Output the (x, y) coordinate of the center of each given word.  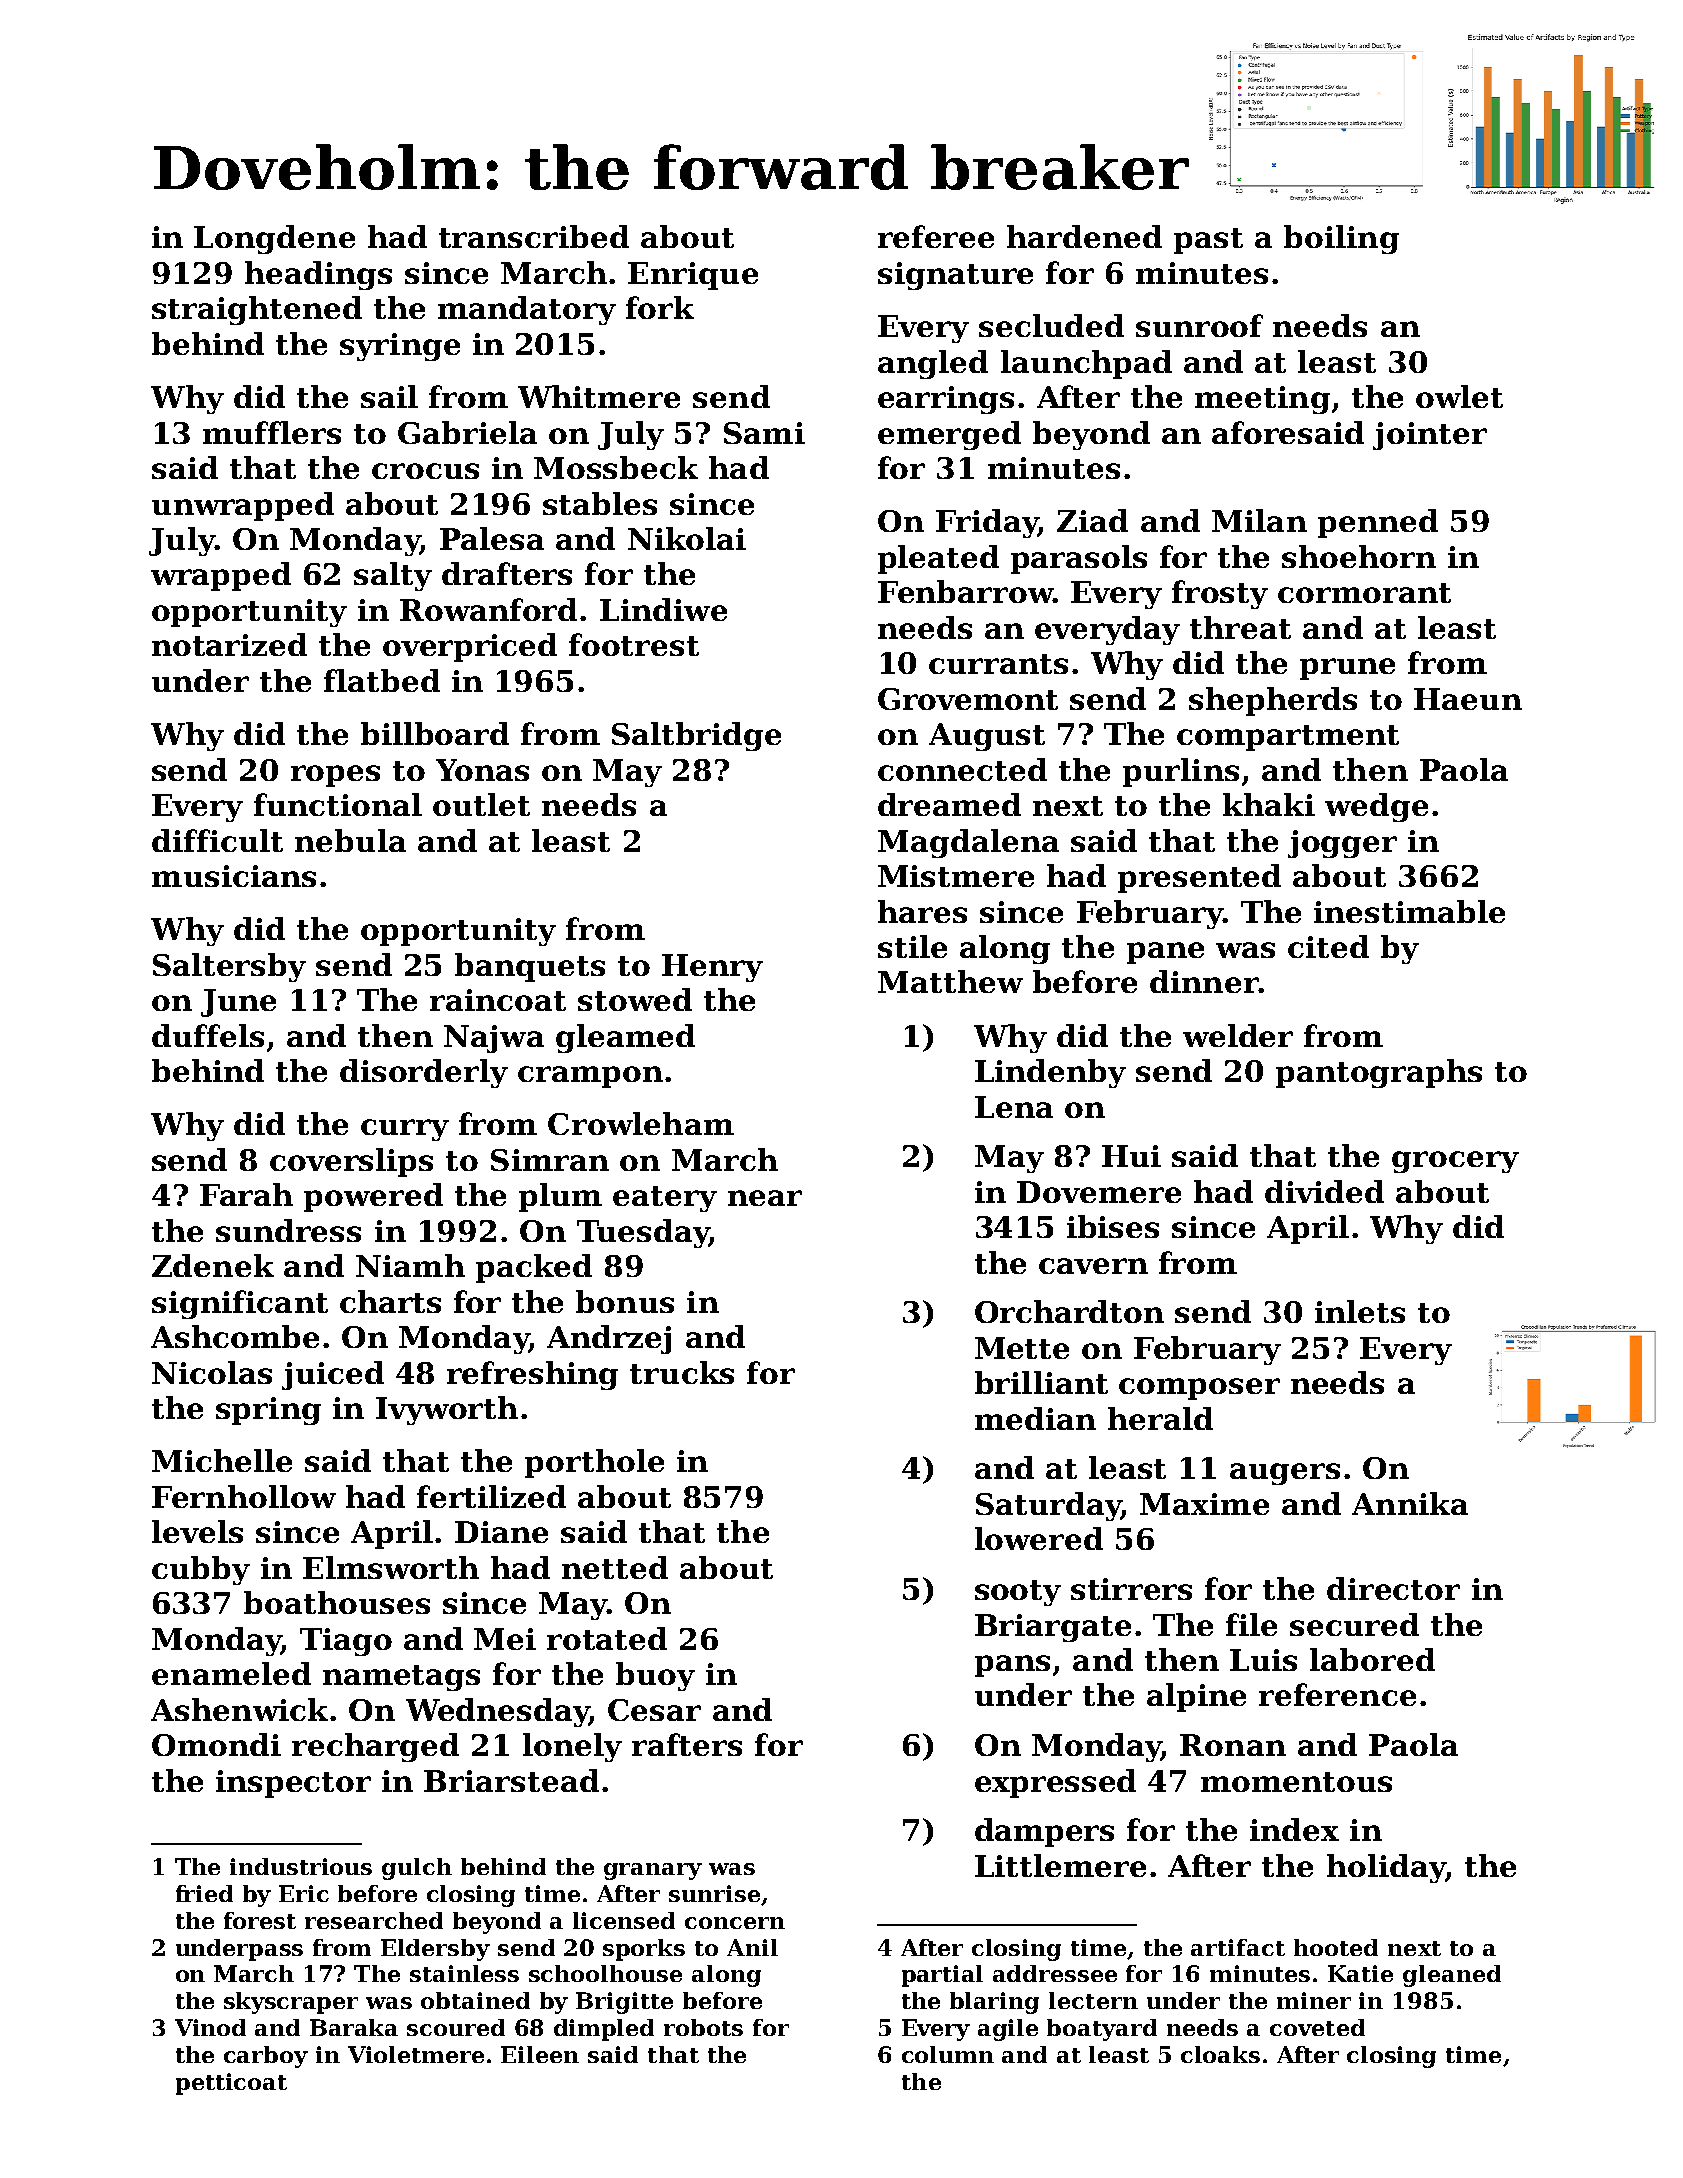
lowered (1039, 1538)
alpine (1196, 1697)
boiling (1341, 239)
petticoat (231, 2084)
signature (955, 276)
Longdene (274, 239)
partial (942, 1976)
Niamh (410, 1265)
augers (1285, 1474)
